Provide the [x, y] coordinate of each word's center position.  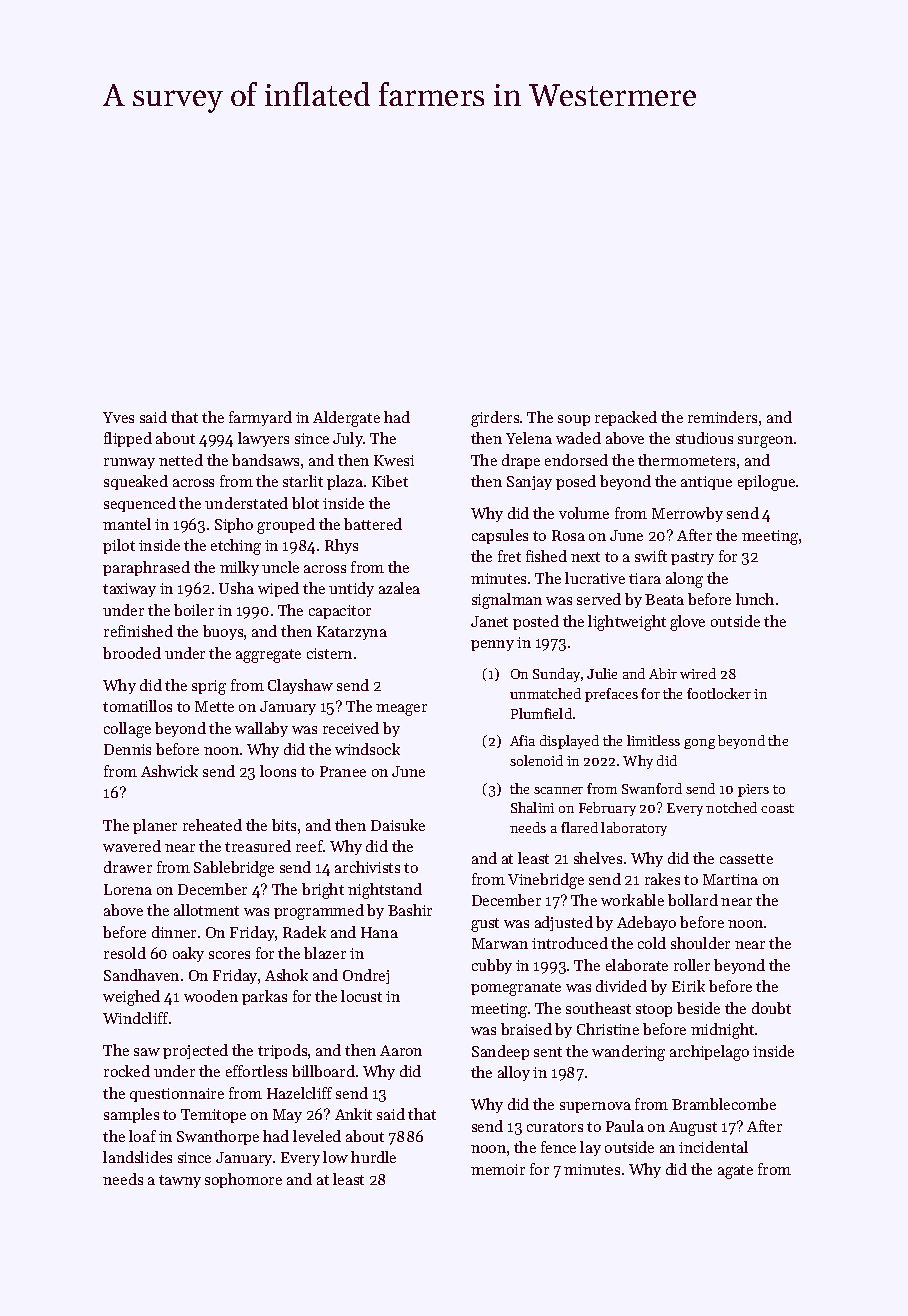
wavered [132, 846]
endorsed [576, 460]
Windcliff [135, 1018]
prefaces [611, 695]
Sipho [234, 525]
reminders [722, 417]
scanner [558, 790]
